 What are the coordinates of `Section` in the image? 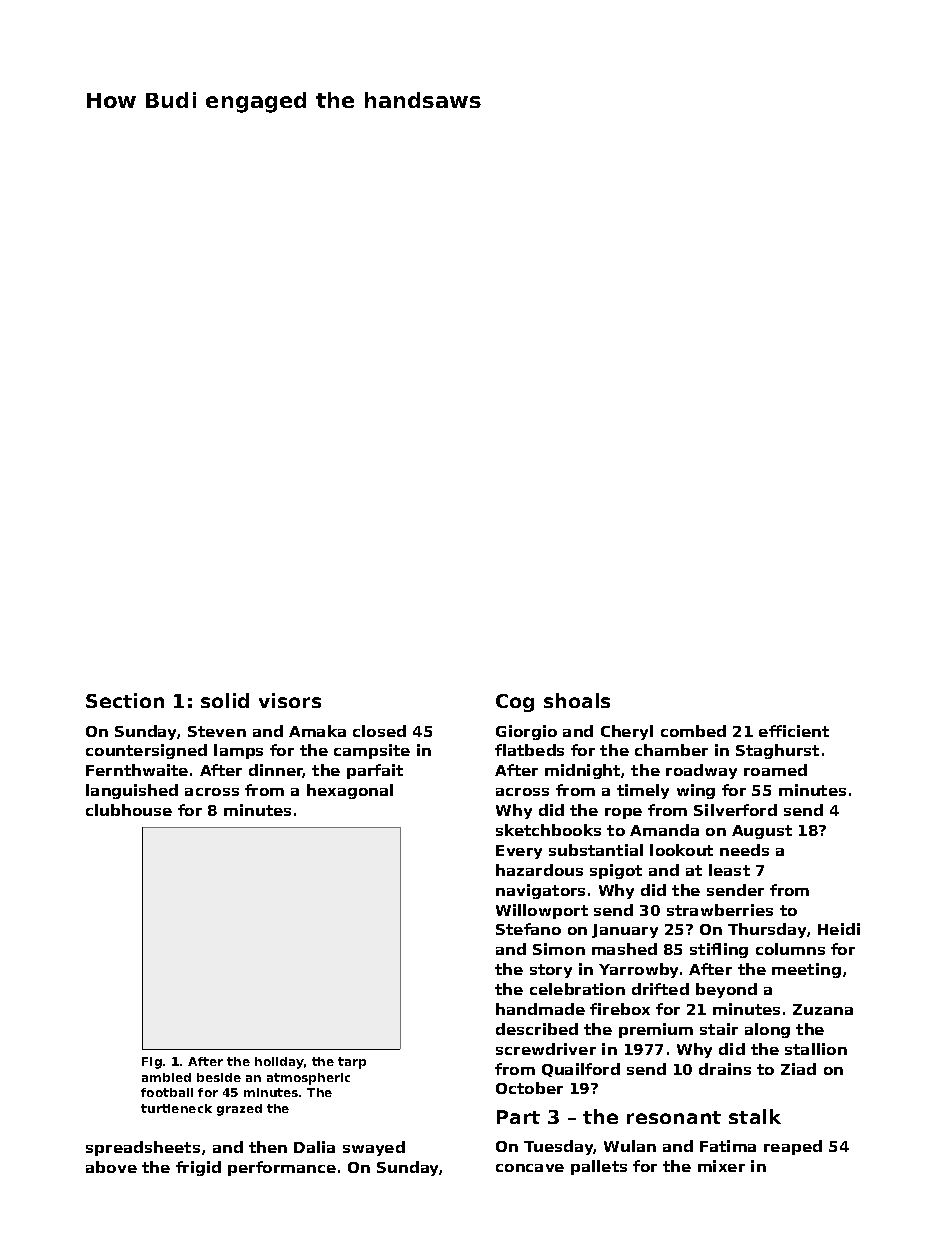 It's located at (125, 700).
